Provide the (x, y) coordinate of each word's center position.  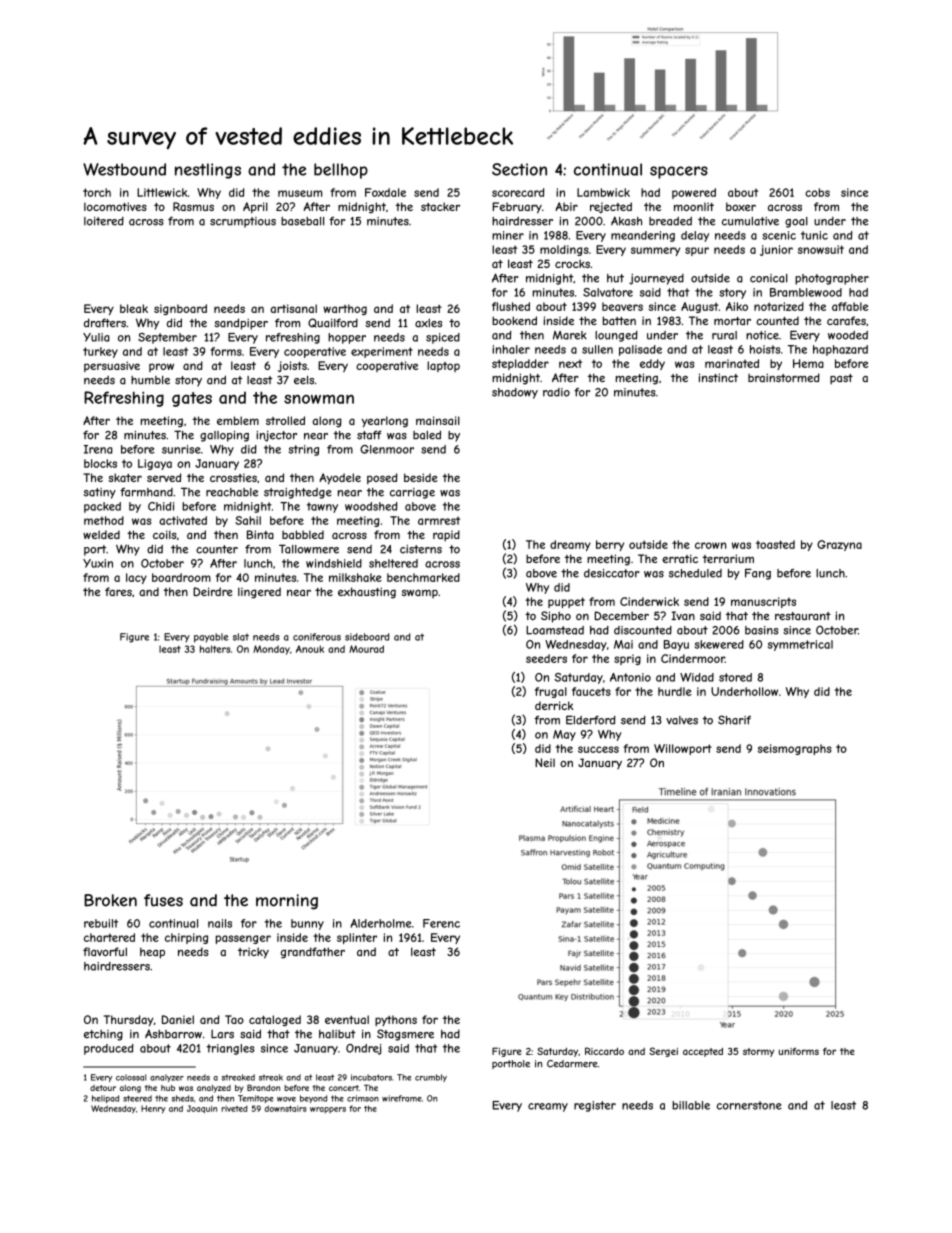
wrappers (328, 1110)
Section (519, 169)
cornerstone (749, 1105)
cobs (817, 192)
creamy (548, 1107)
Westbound (124, 169)
